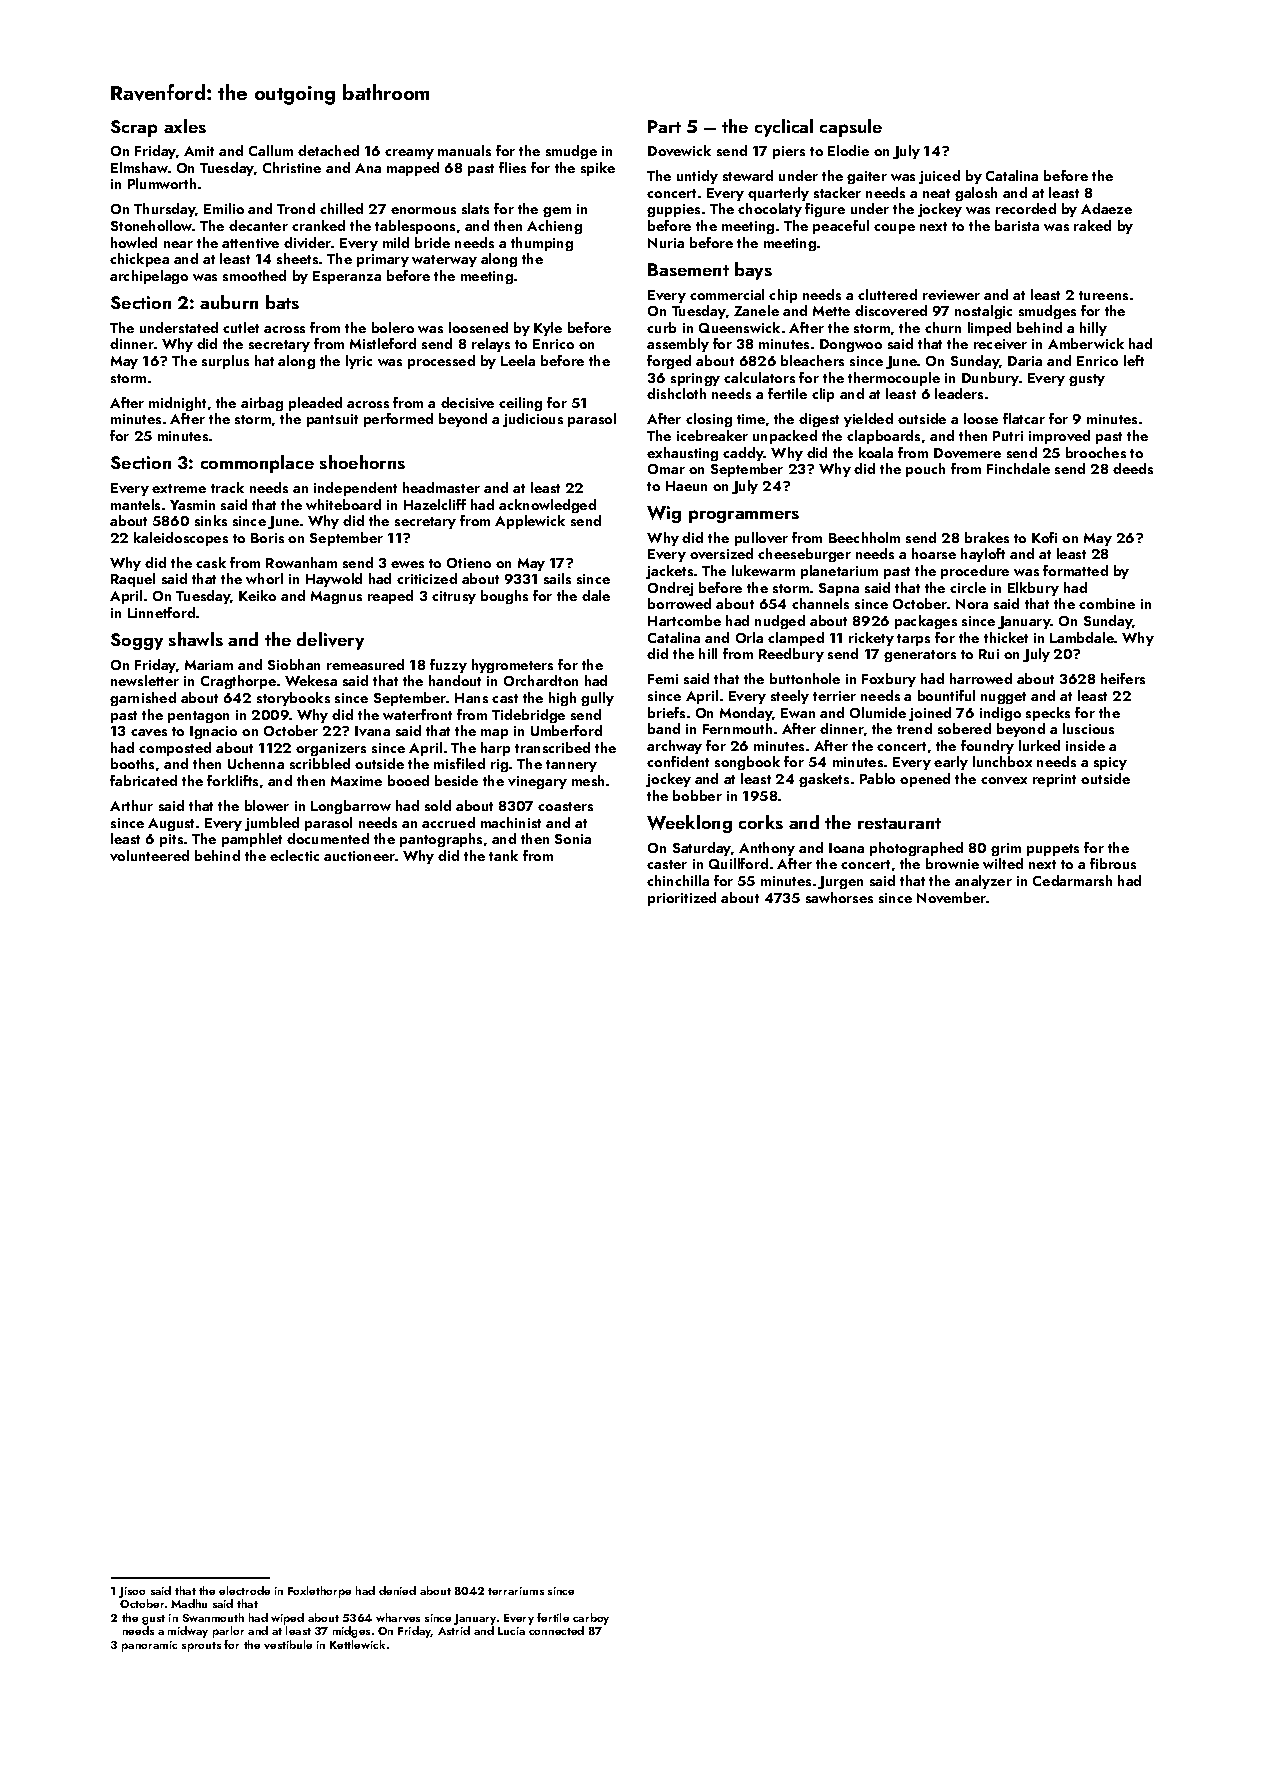 The height and width of the image is (1789, 1265). I want to click on carboy, so click(591, 1619).
